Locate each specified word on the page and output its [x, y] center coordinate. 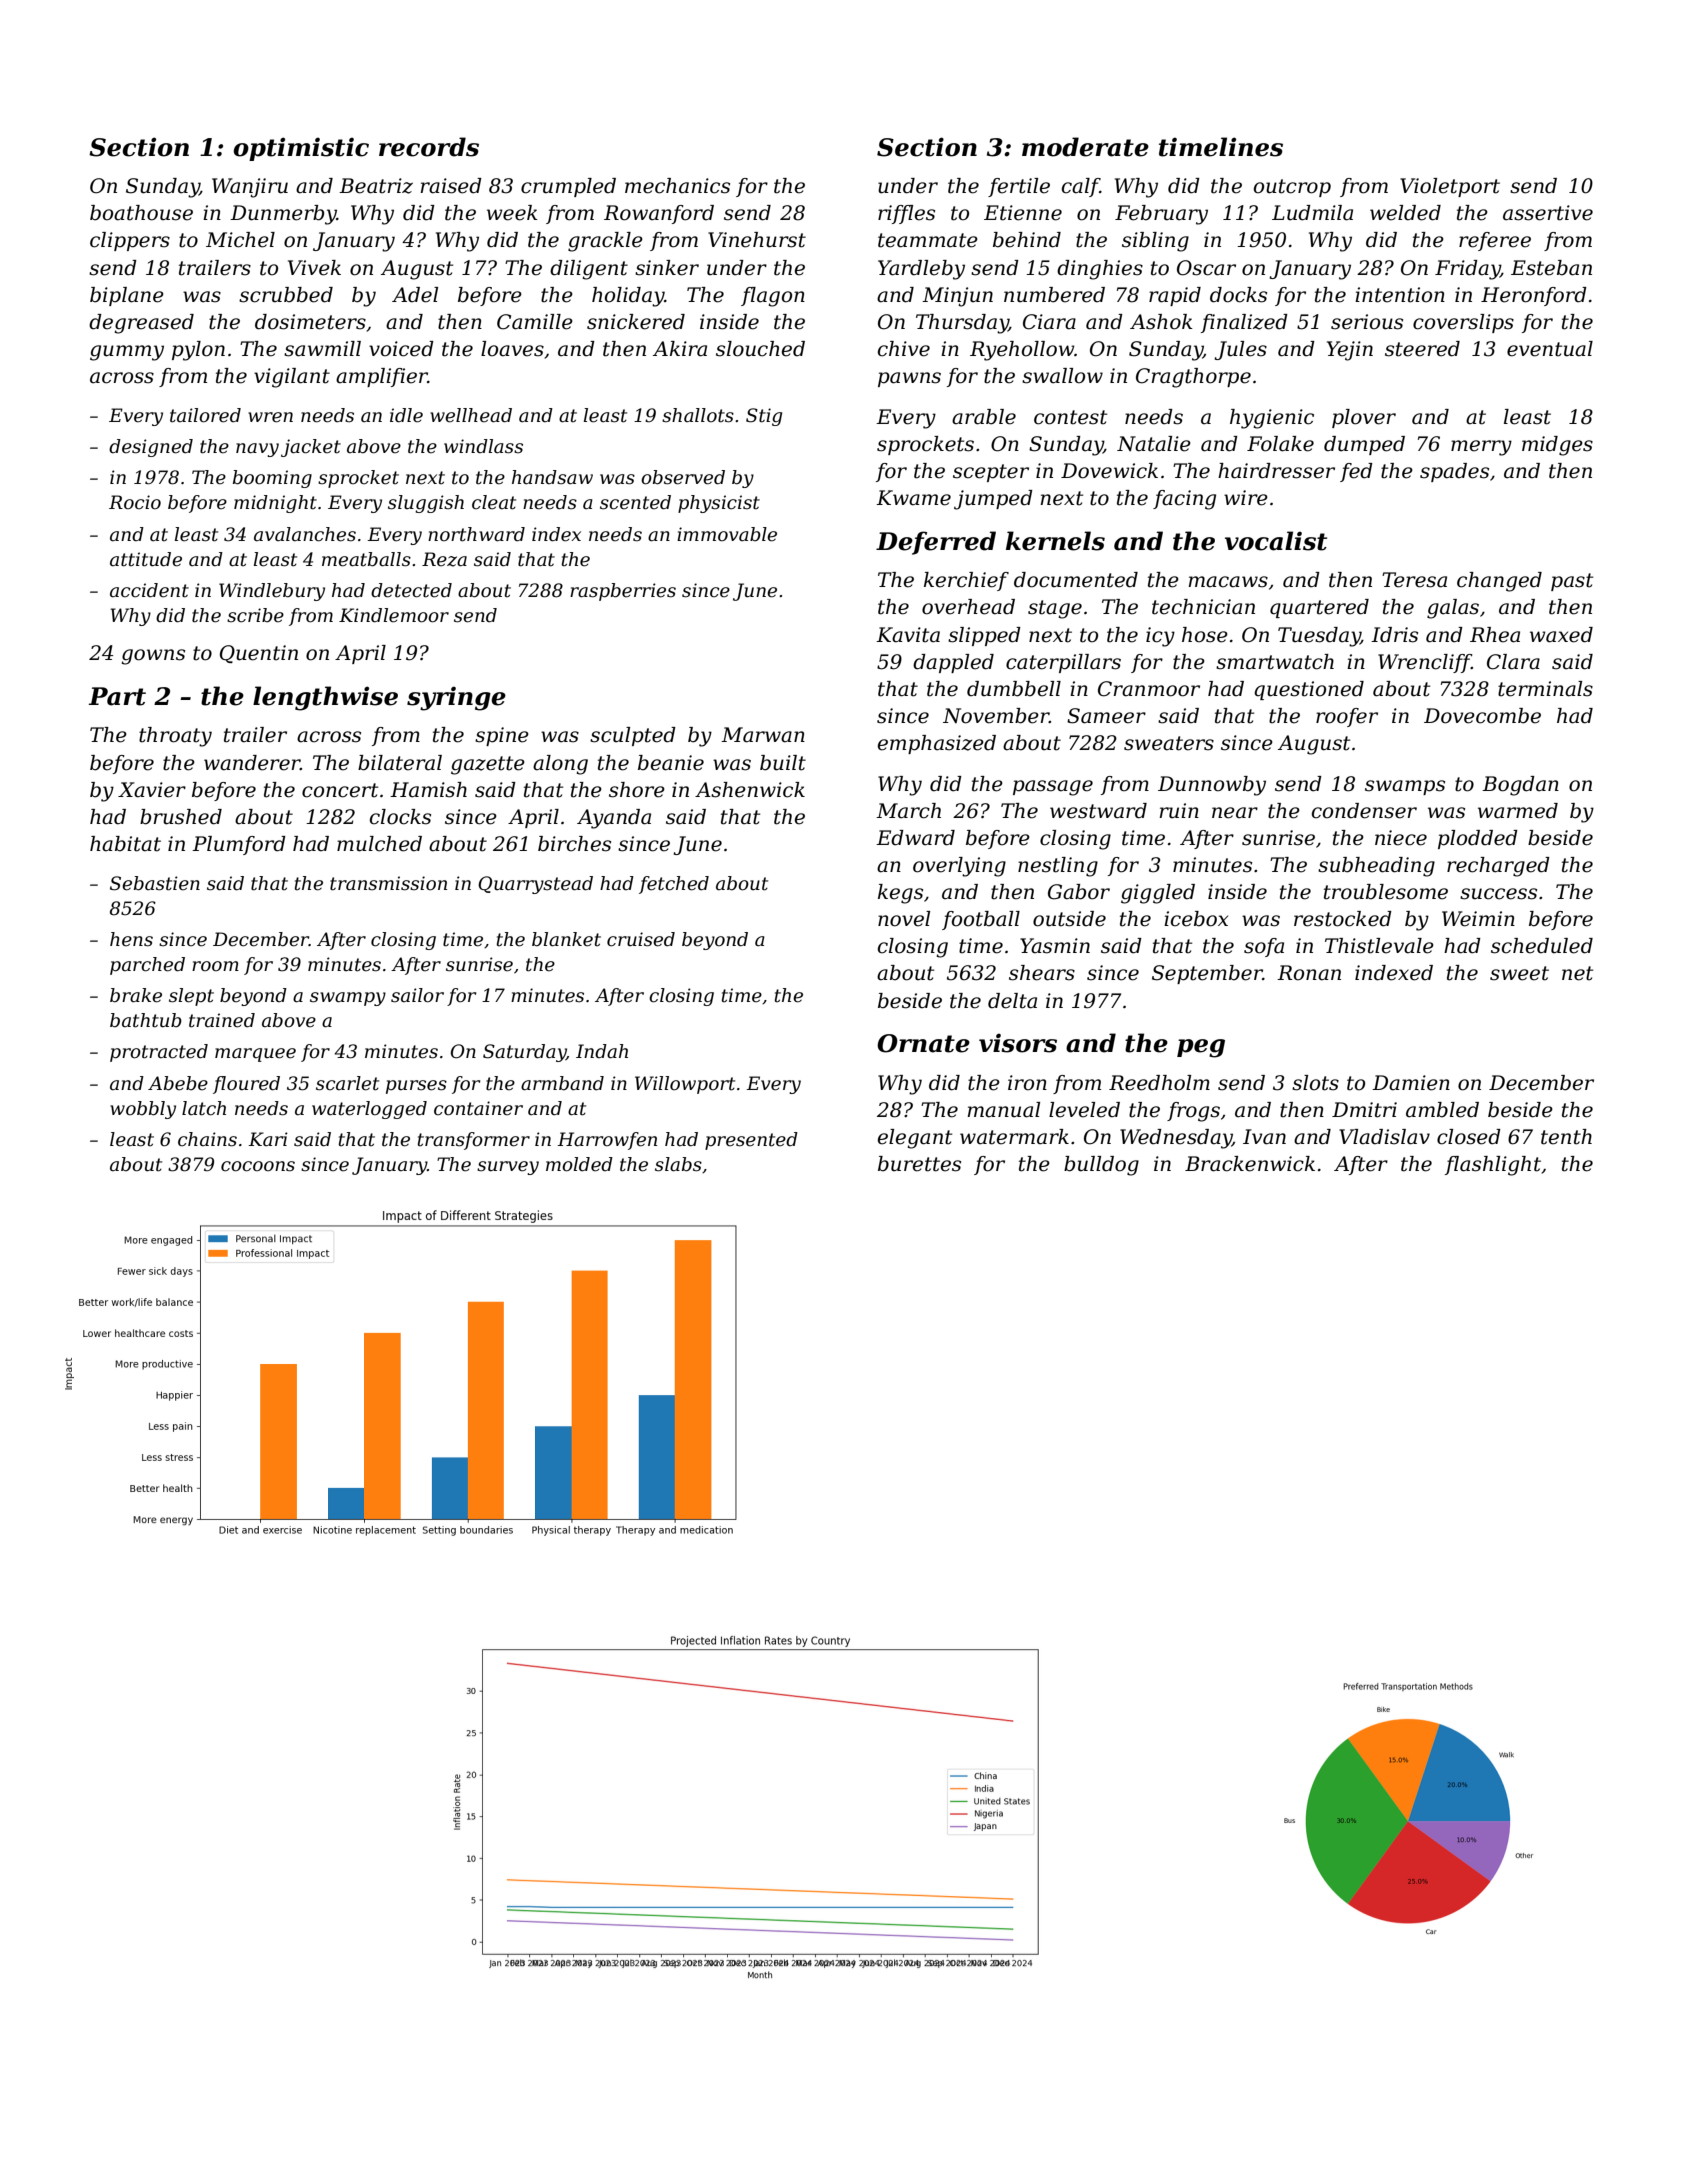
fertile [1019, 187]
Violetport [1450, 187]
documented [1076, 580]
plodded [1478, 839]
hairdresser [1276, 471]
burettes [919, 1164]
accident [149, 590]
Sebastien [155, 883]
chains [207, 1139]
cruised [641, 939]
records [429, 147]
